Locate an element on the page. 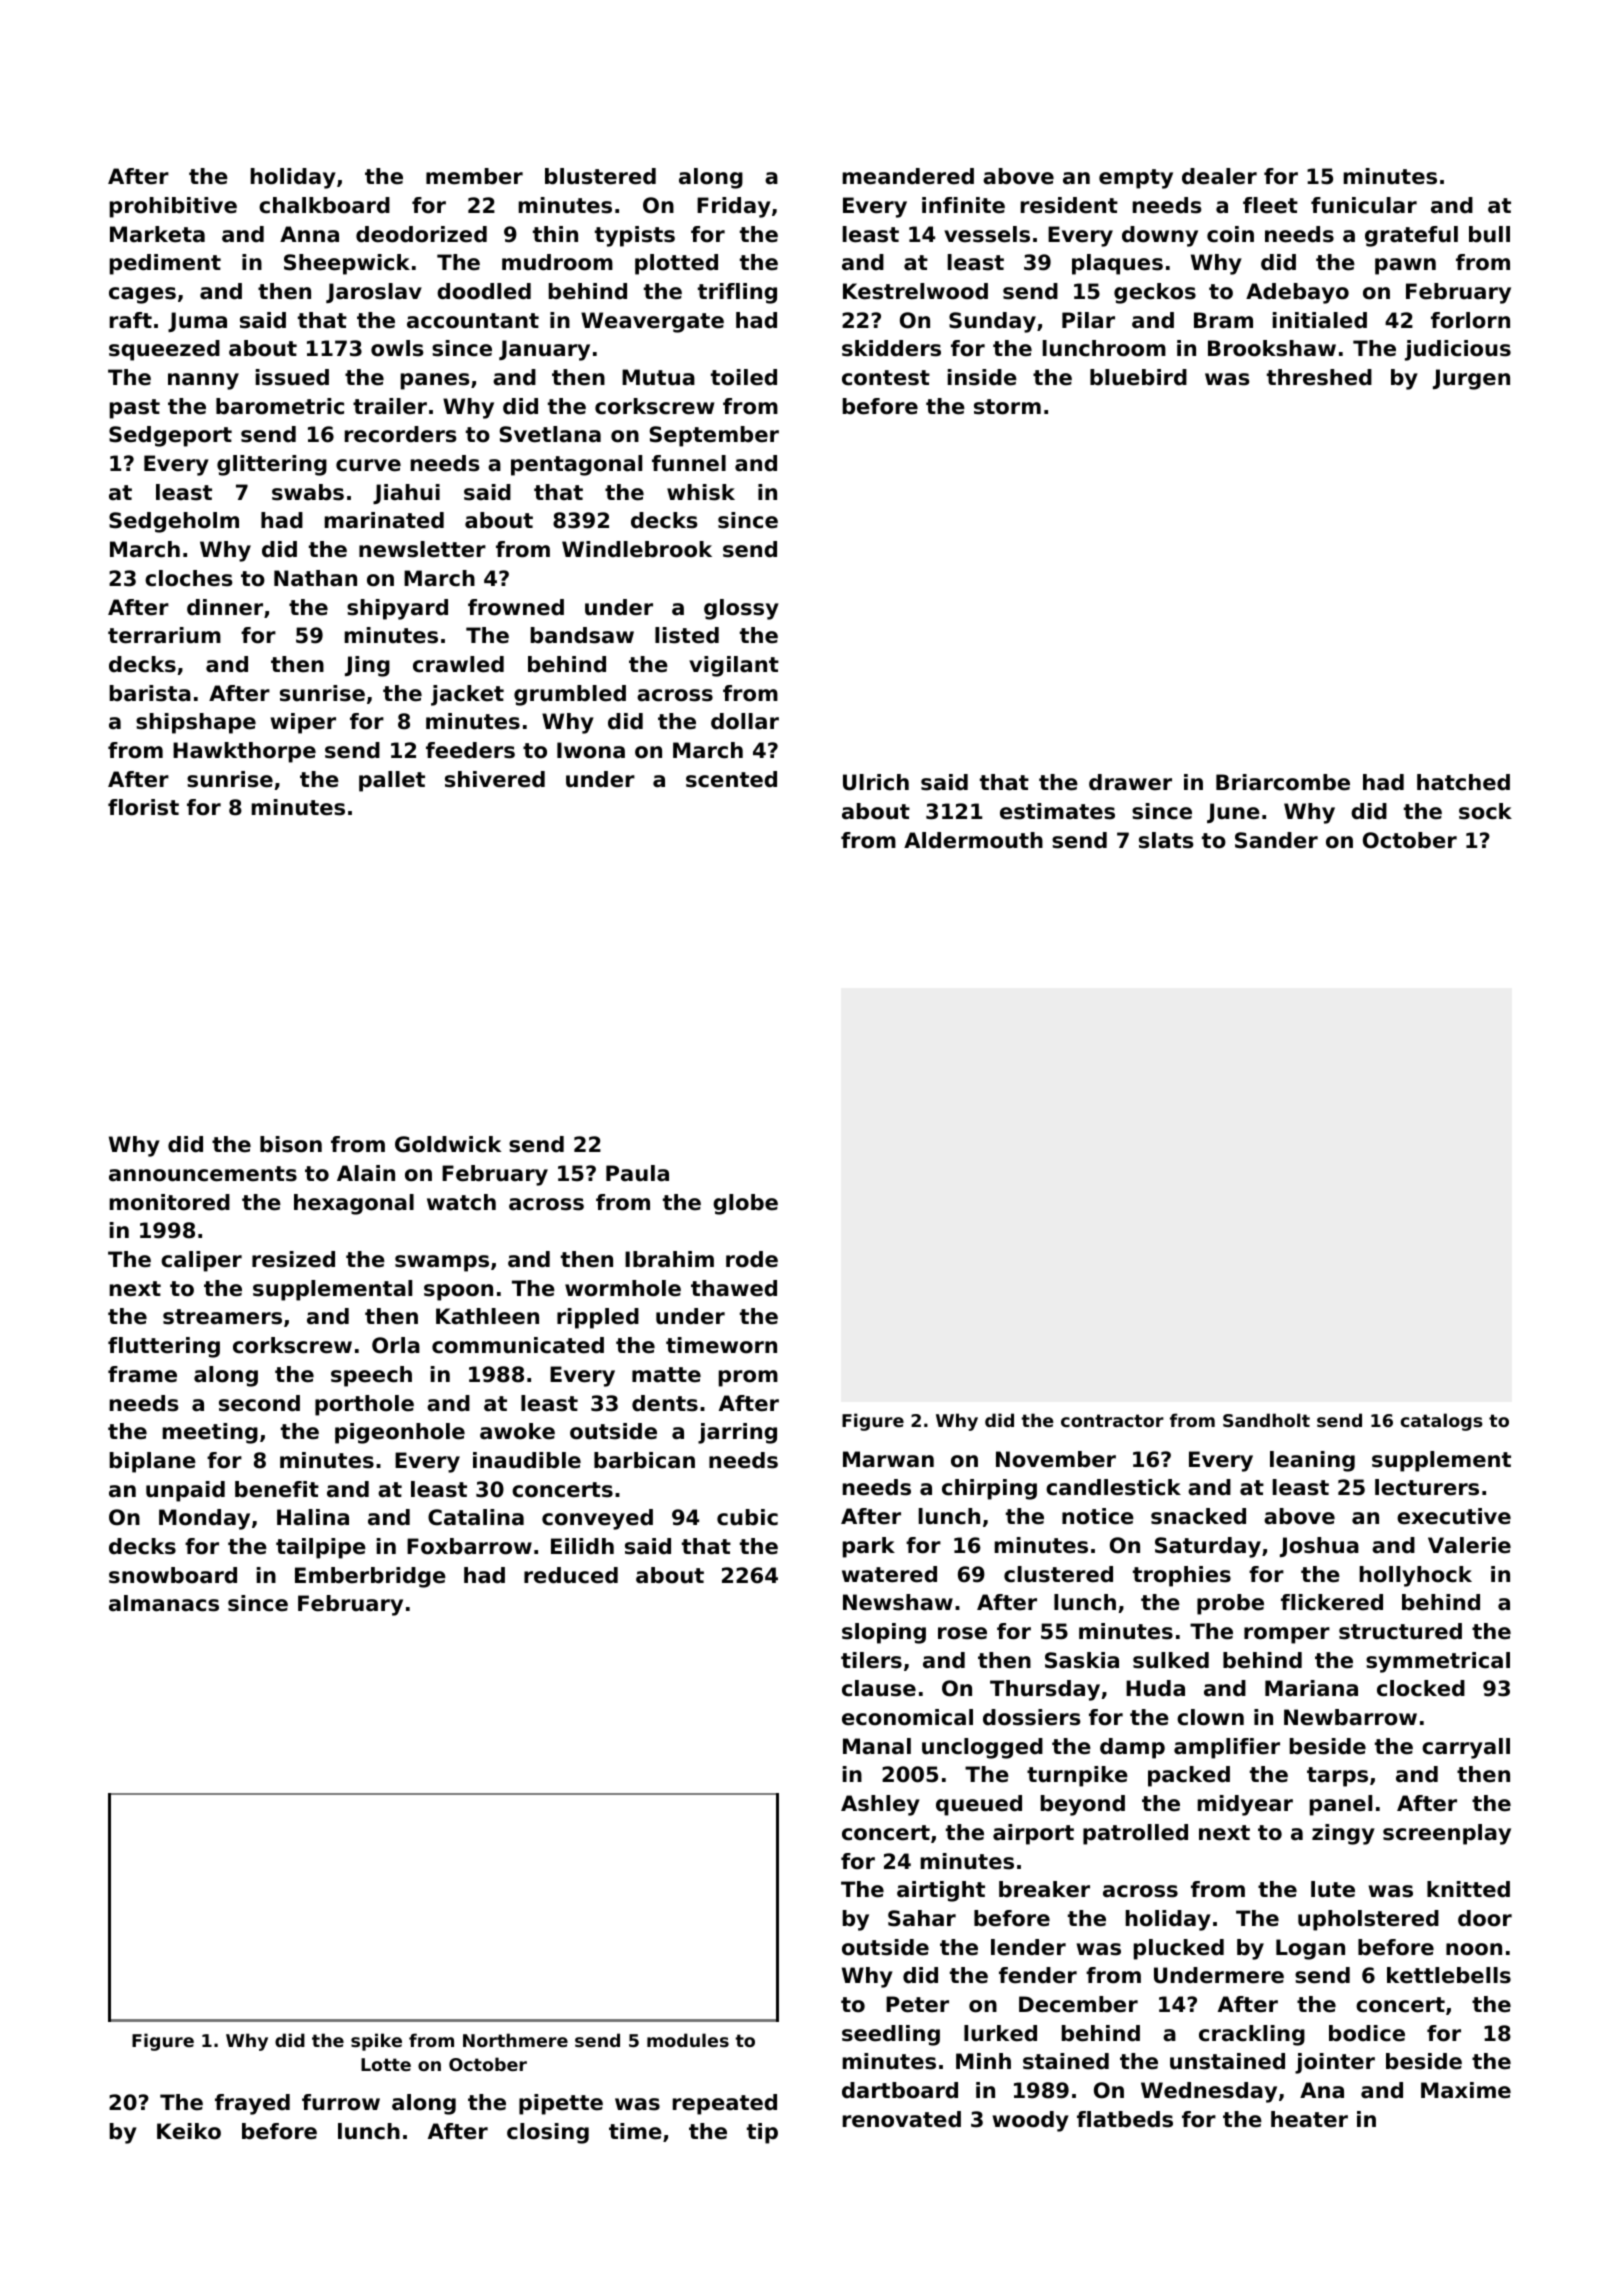 The height and width of the page is (2292, 1620). crawled is located at coordinates (458, 664).
